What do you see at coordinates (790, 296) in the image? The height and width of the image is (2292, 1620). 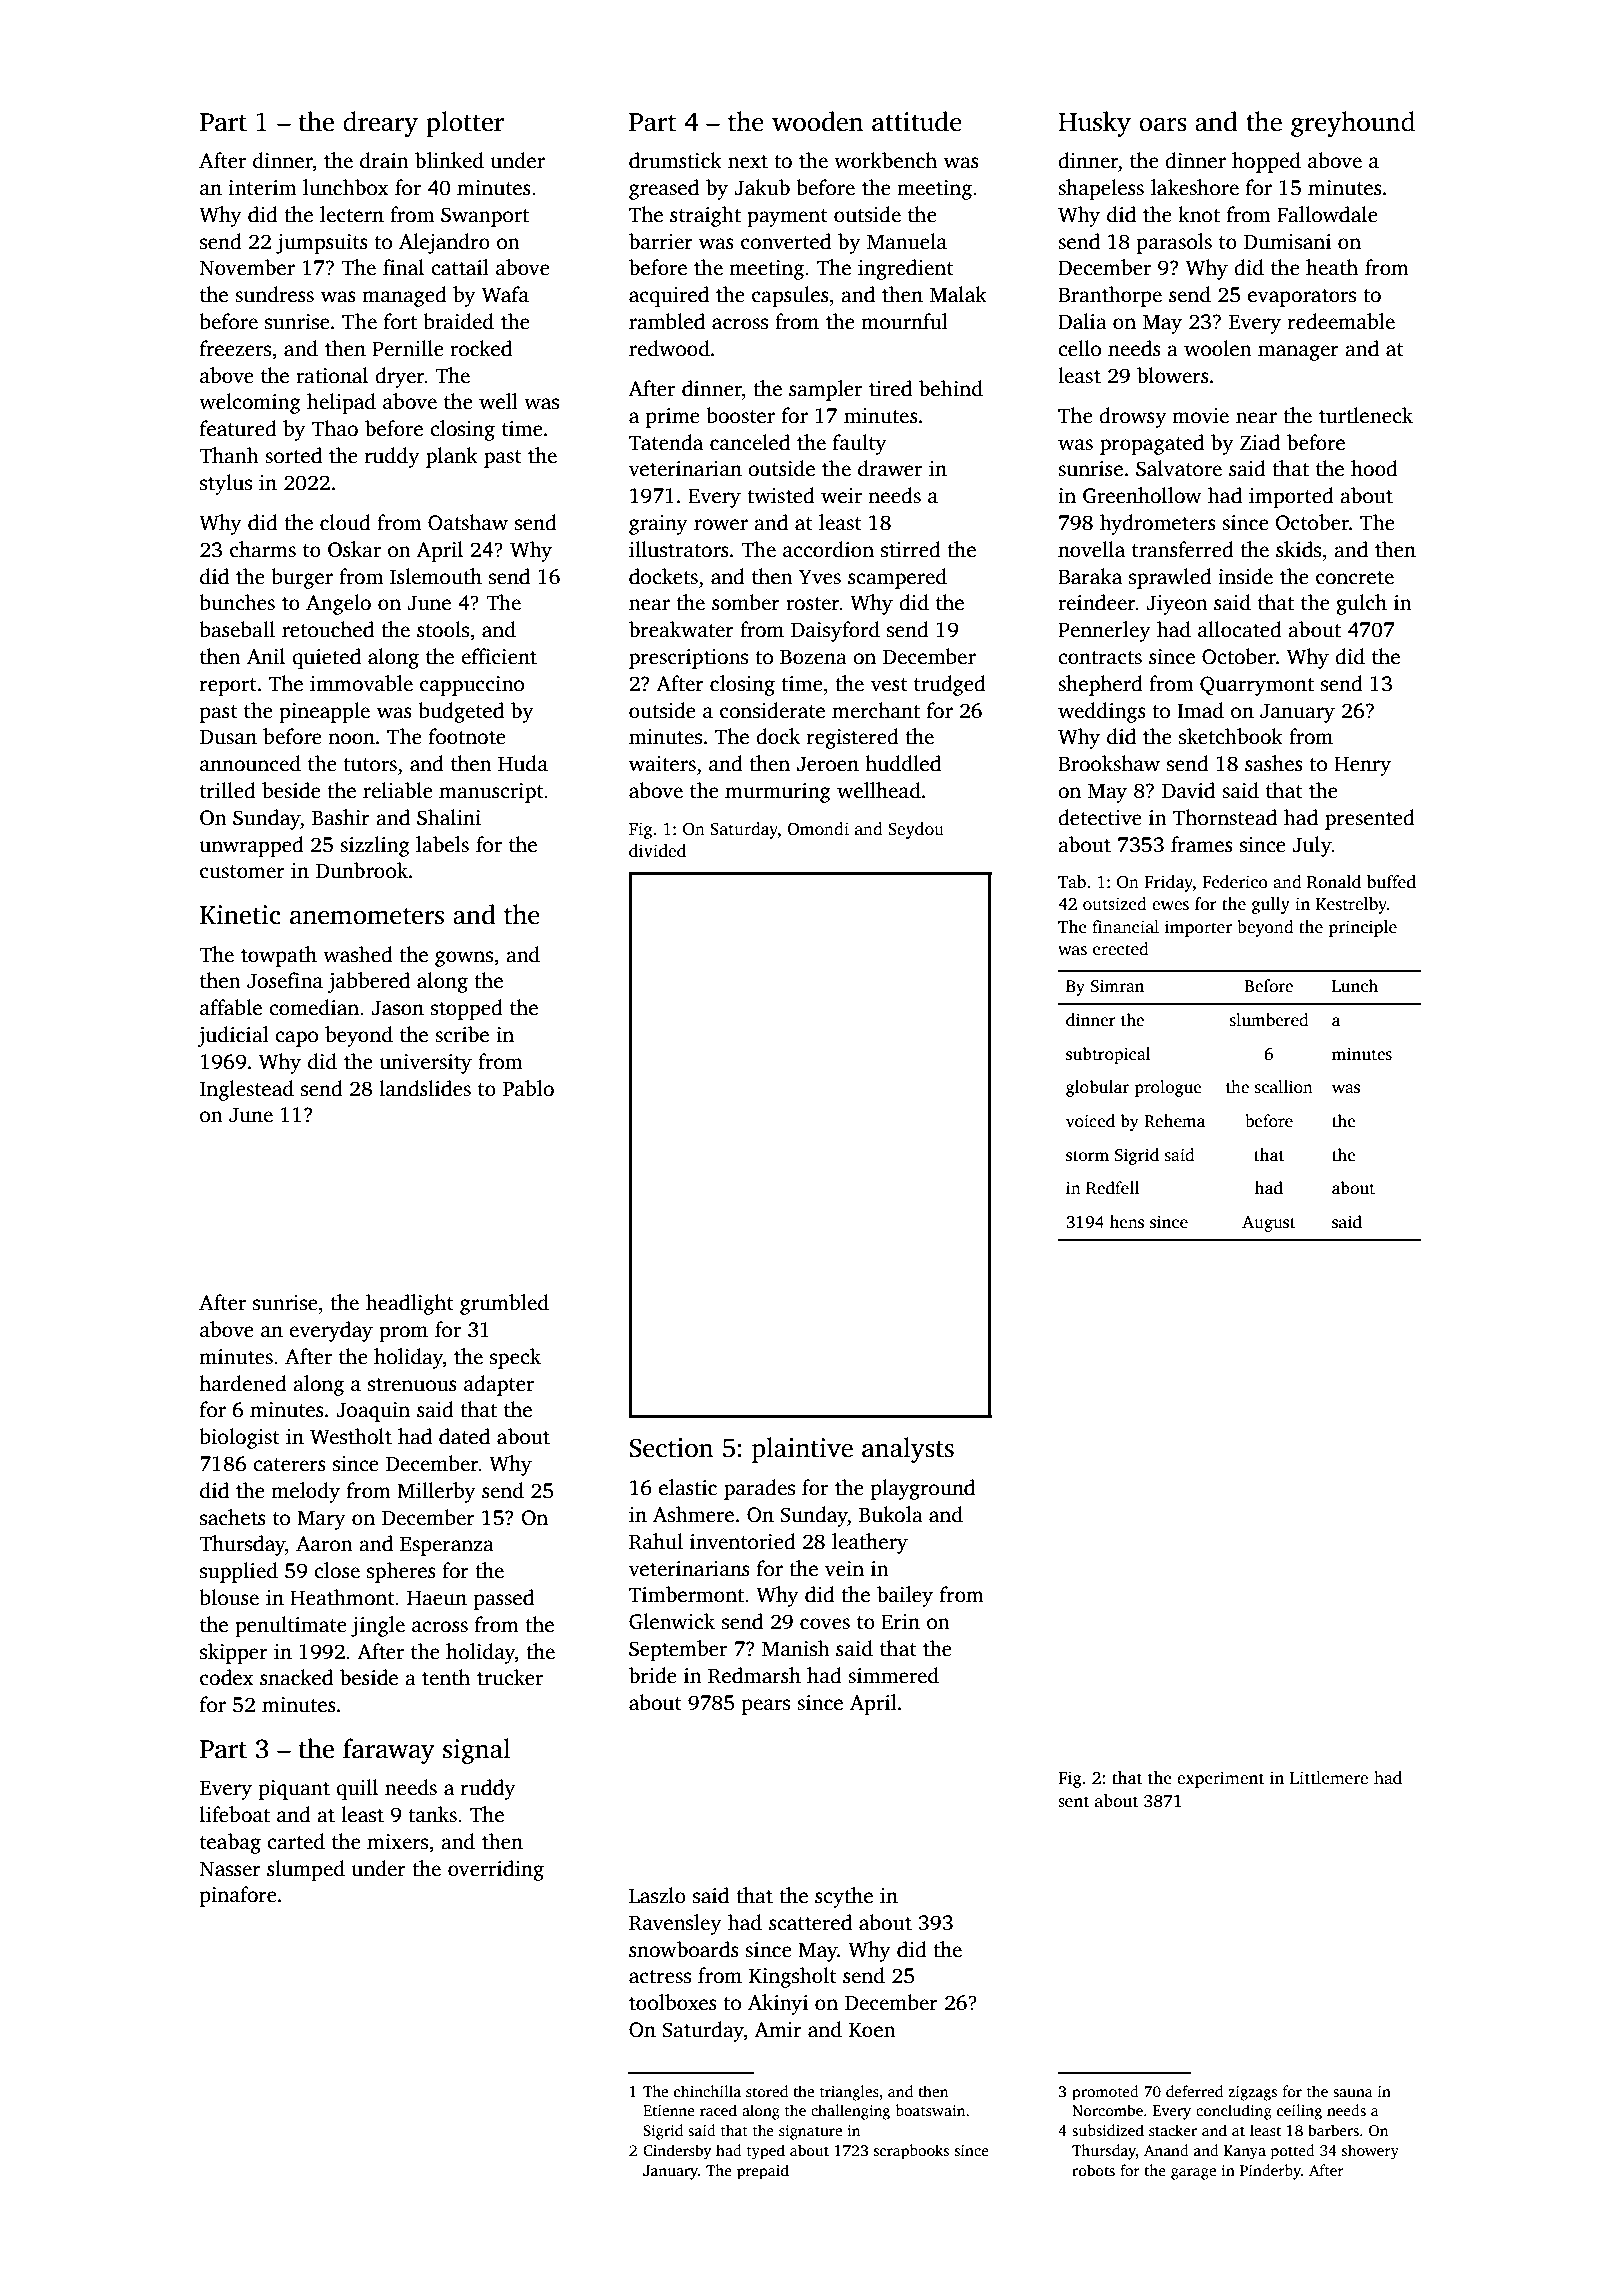 I see `capsules` at bounding box center [790, 296].
